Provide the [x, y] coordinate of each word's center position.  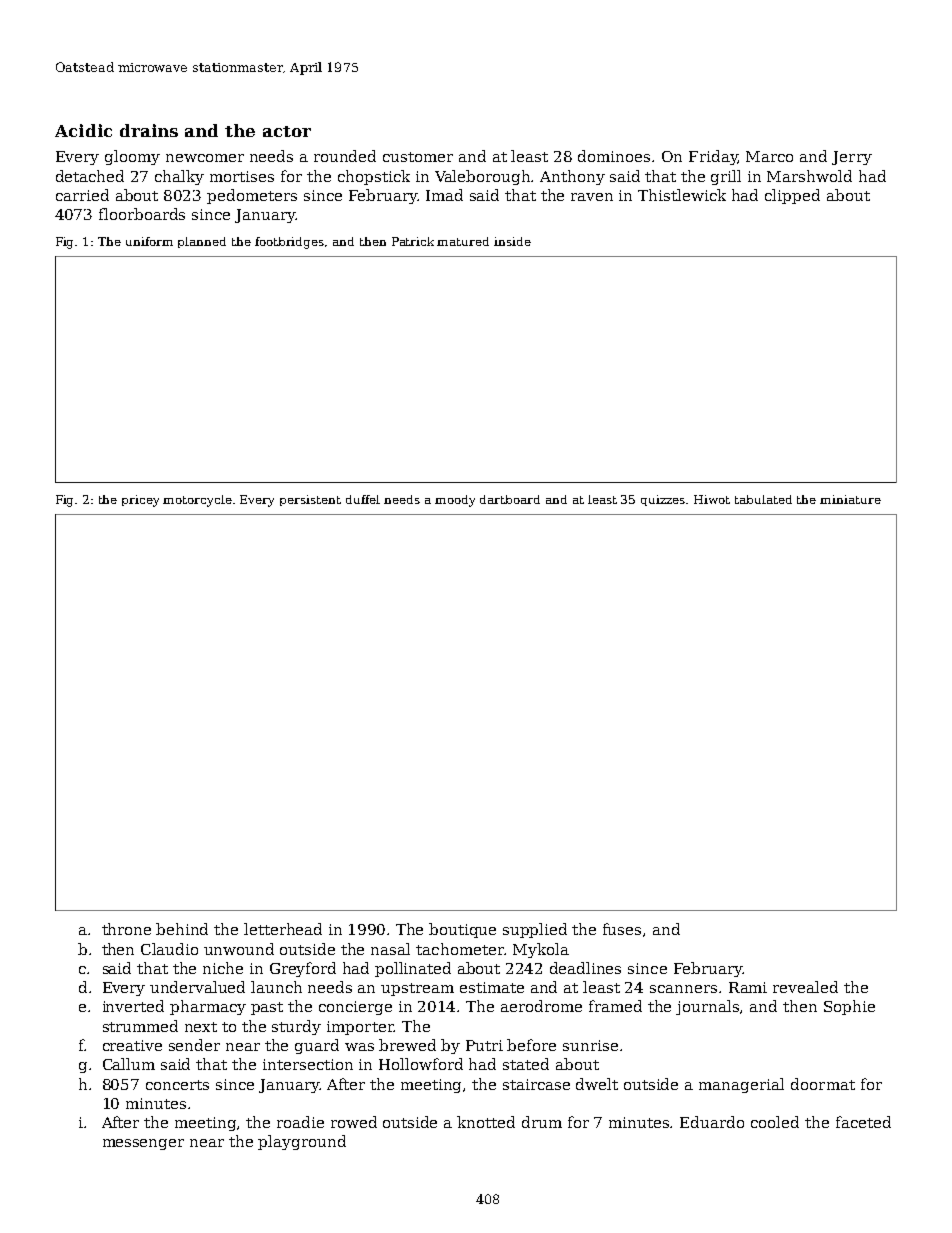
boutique [462, 930]
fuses [622, 929]
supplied [535, 930]
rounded [345, 156]
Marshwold [809, 176]
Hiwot [712, 499]
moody [455, 501]
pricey [140, 501]
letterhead [283, 929]
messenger [143, 1144]
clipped [792, 196]
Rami [748, 987]
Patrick [413, 241]
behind [182, 929]
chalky [179, 177]
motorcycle [197, 501]
